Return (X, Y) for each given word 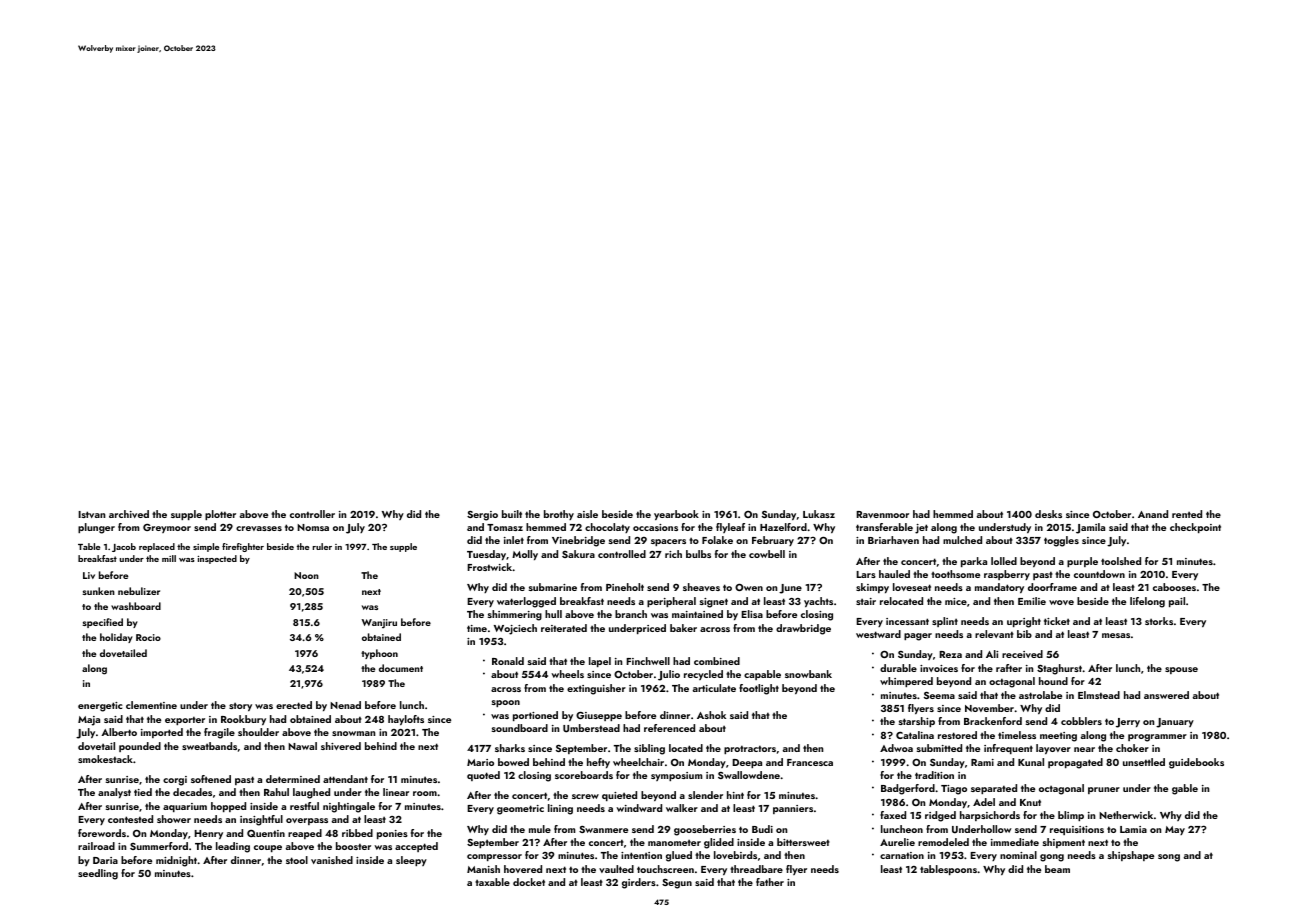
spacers (668, 542)
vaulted (616, 869)
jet (921, 529)
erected (294, 705)
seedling (98, 874)
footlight (759, 689)
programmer (1157, 738)
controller (312, 514)
